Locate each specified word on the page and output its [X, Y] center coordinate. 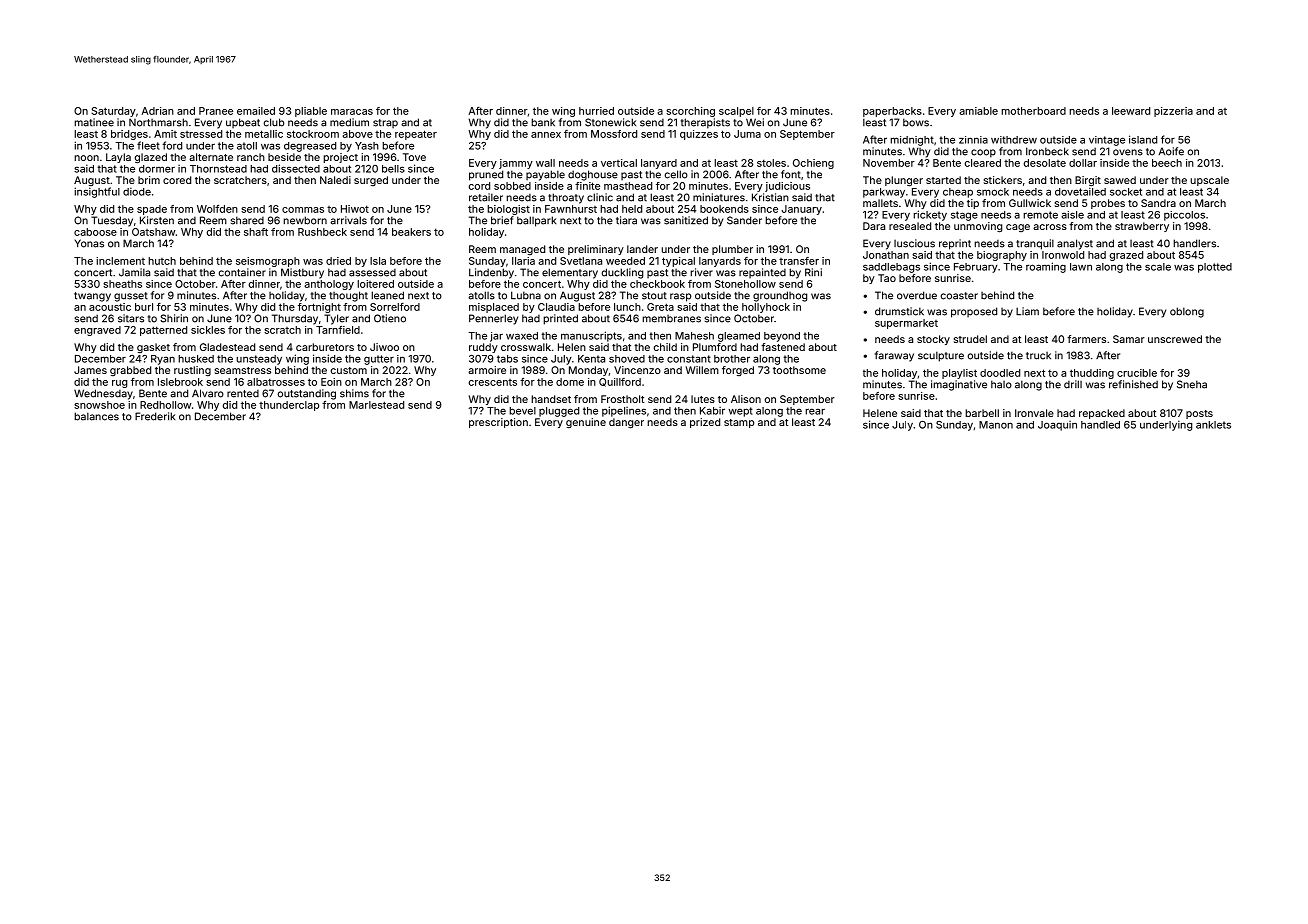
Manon [996, 425]
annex [546, 135]
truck [1038, 356]
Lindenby [491, 273]
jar [496, 337]
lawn [1081, 267]
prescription [498, 423]
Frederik [155, 416]
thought [348, 296]
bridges [129, 135]
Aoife [1171, 151]
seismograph [268, 262]
